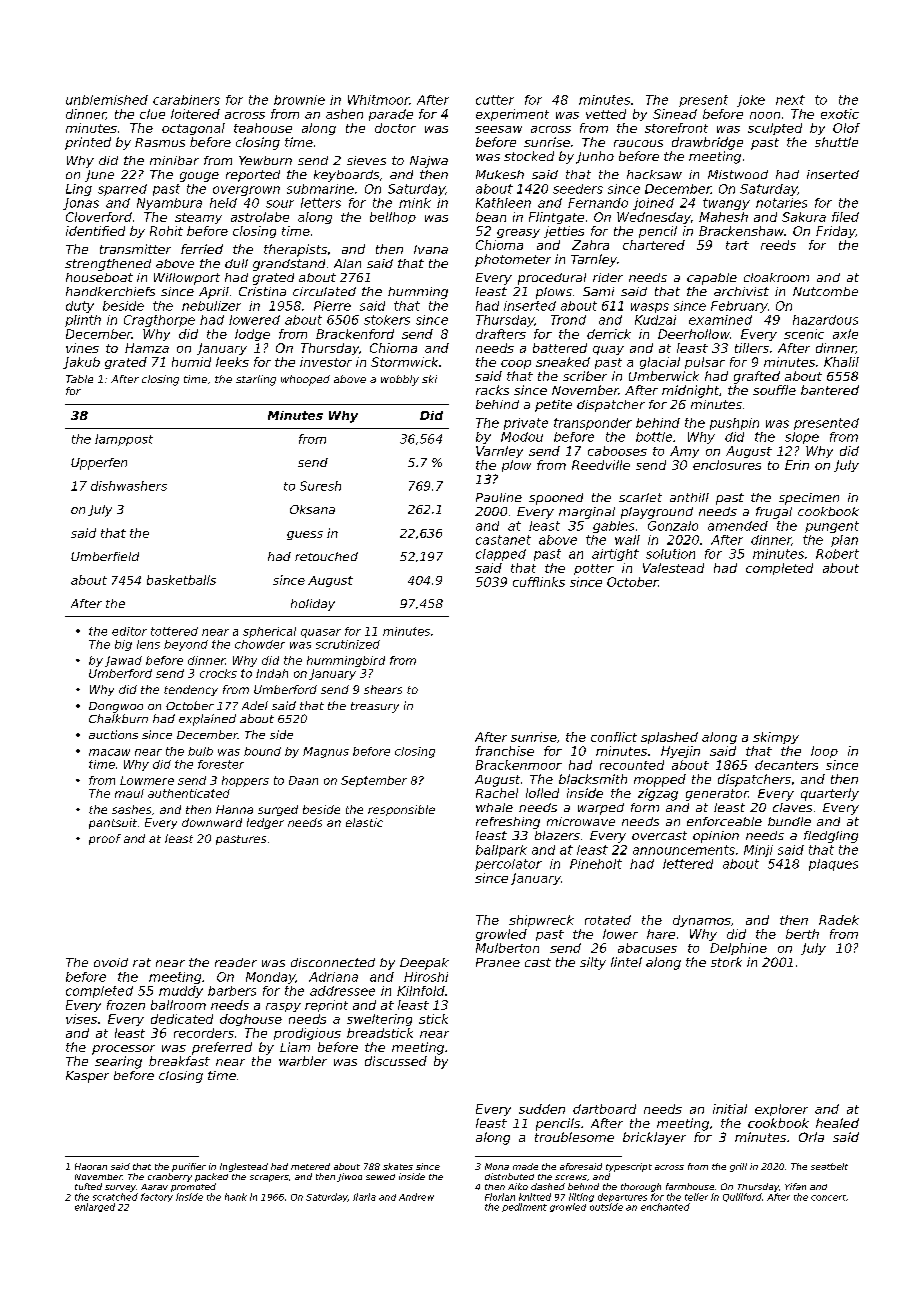 The image size is (924, 1308). Describe the element at coordinates (548, 1186) in the page. I see `dashed` at that location.
